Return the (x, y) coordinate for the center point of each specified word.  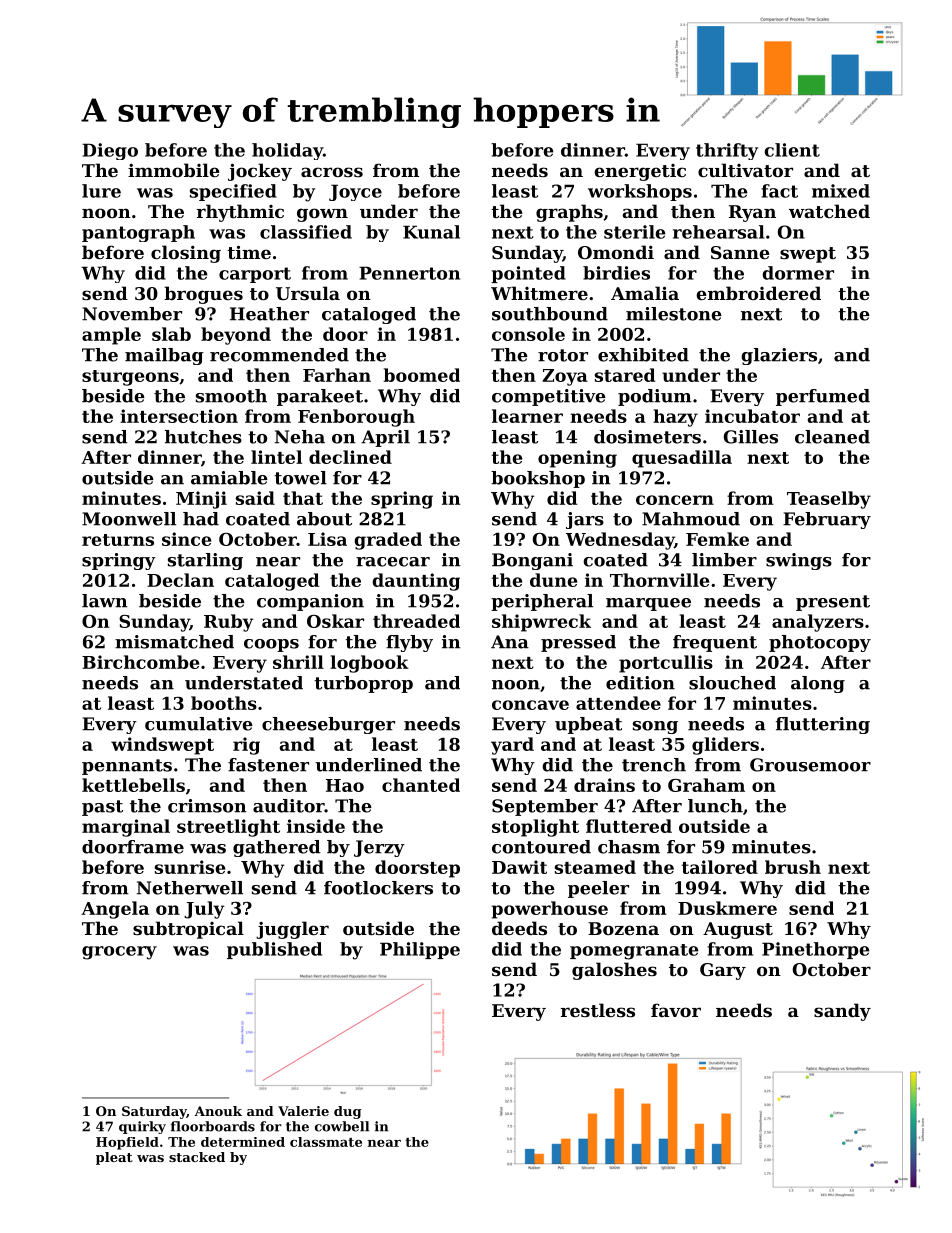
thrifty (727, 151)
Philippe (420, 950)
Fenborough (356, 418)
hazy (675, 418)
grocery (119, 953)
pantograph (138, 233)
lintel (276, 457)
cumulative (199, 724)
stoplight (535, 828)
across (332, 172)
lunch (715, 806)
